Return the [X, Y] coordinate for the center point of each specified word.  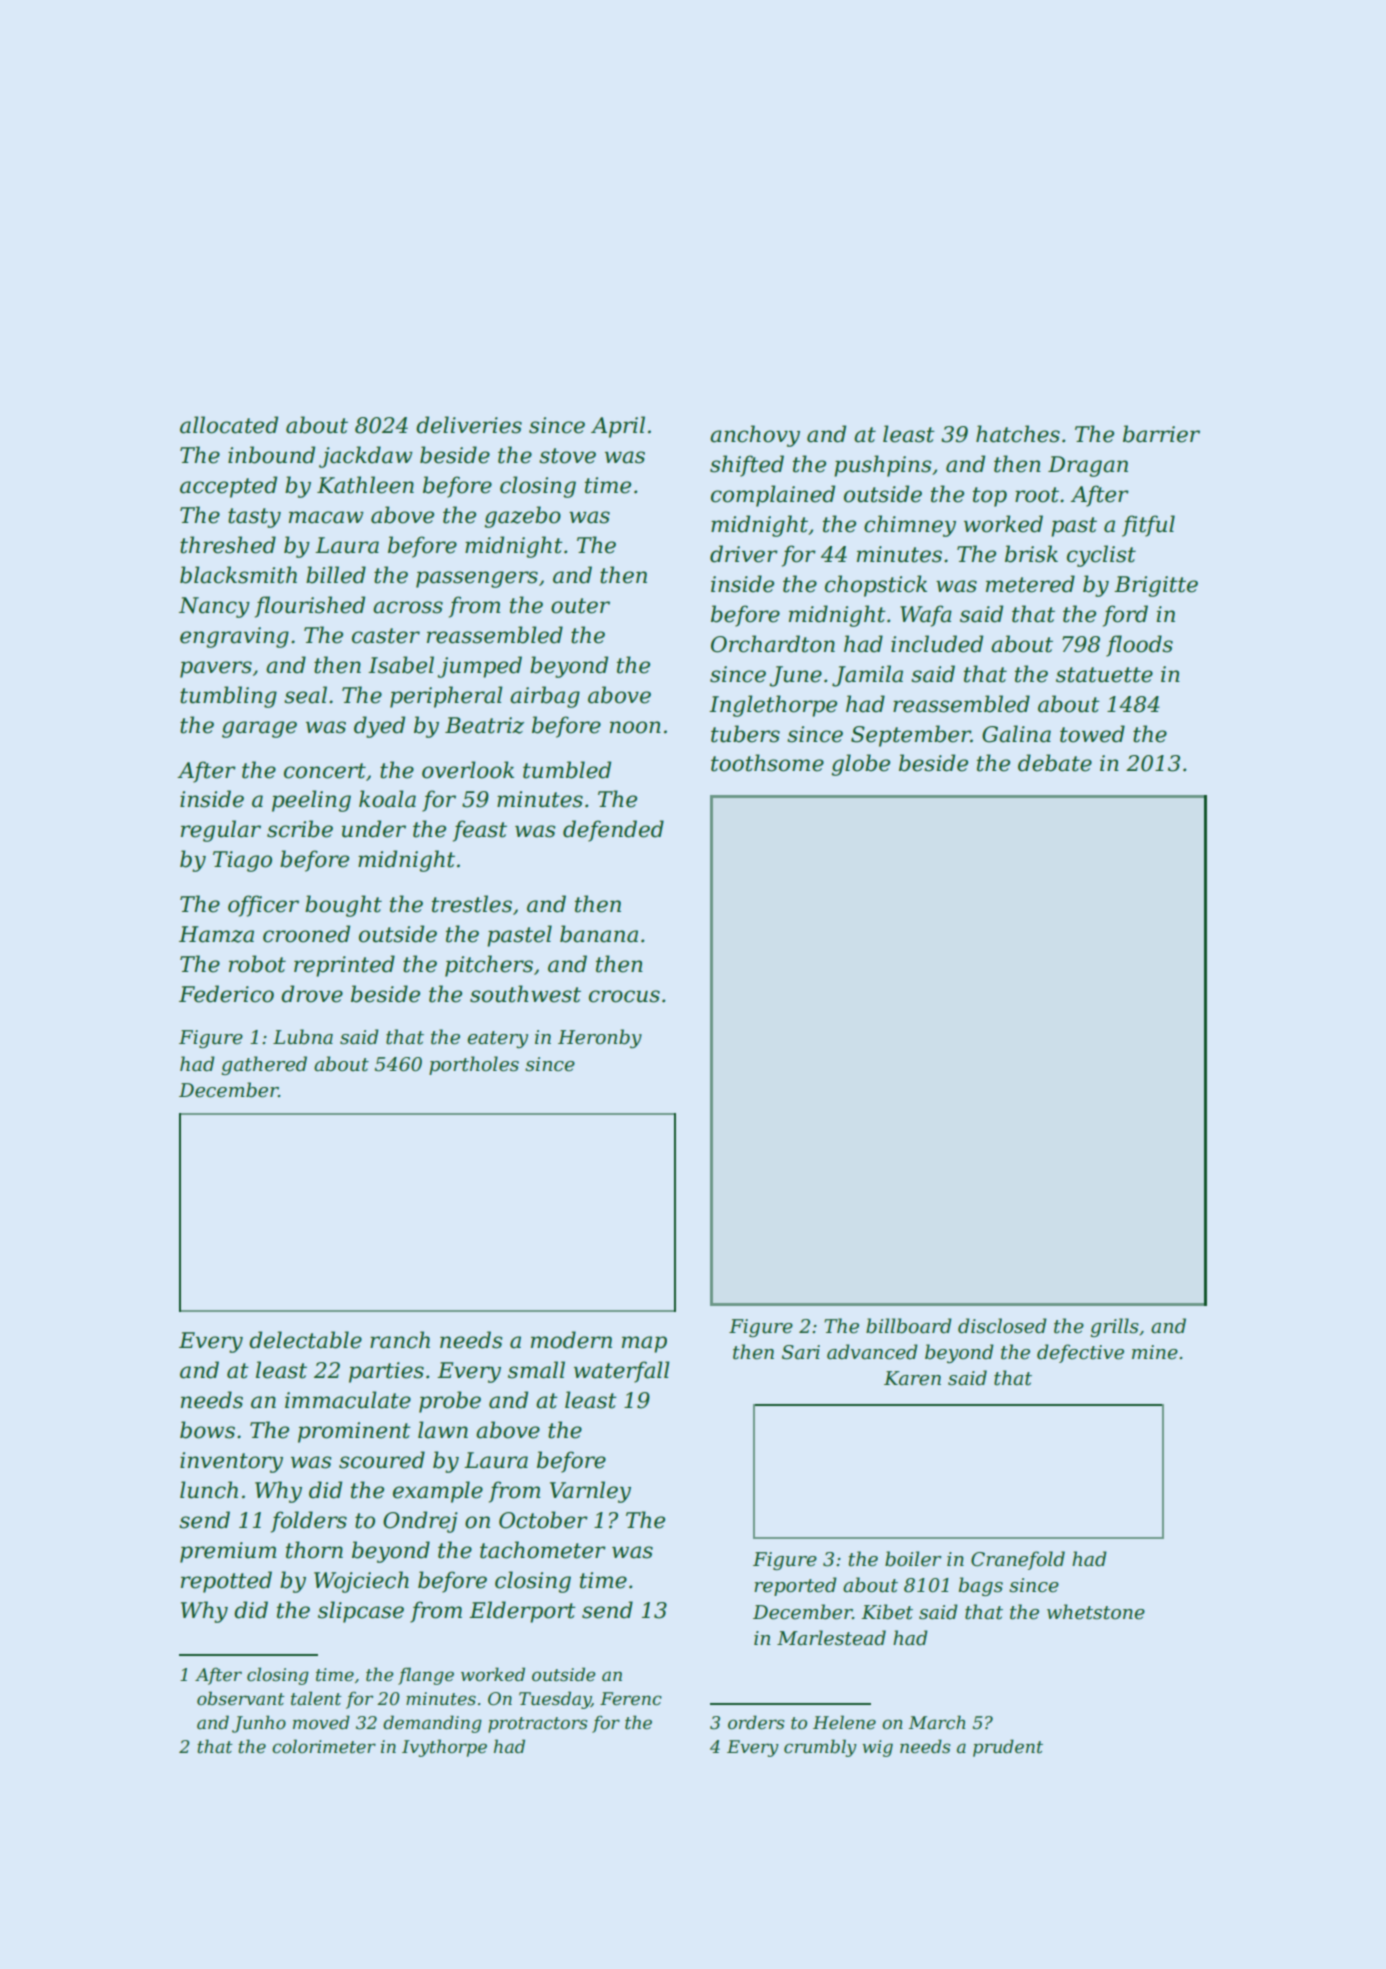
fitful [1148, 526]
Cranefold [1018, 1560]
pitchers [489, 966]
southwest [525, 994]
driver [744, 554]
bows [207, 1430]
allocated [229, 425]
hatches [1018, 434]
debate [1055, 763]
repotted [226, 1582]
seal [305, 695]
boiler [913, 1559]
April [618, 427]
